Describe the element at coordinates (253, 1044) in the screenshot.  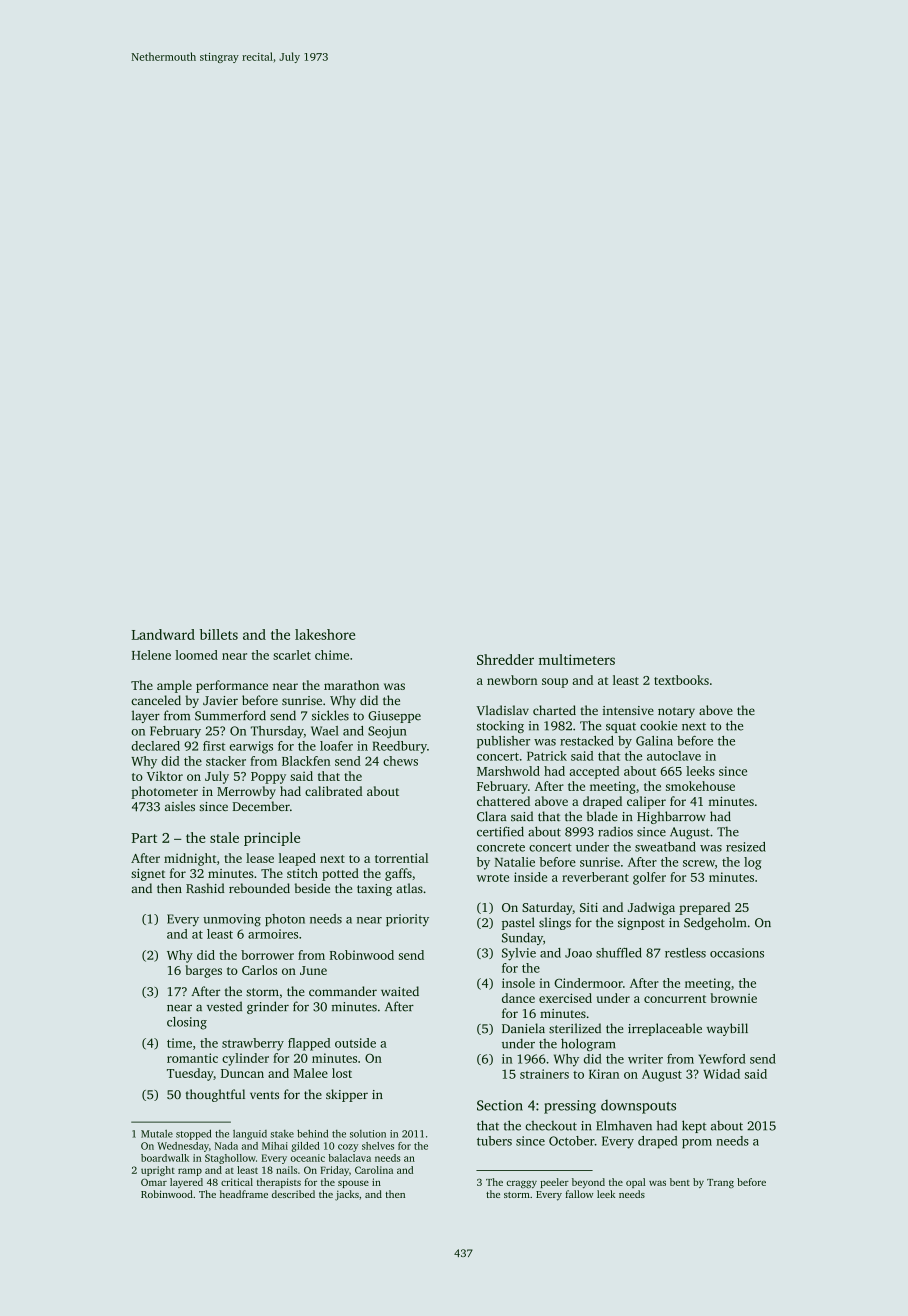
I see `strawberry` at that location.
